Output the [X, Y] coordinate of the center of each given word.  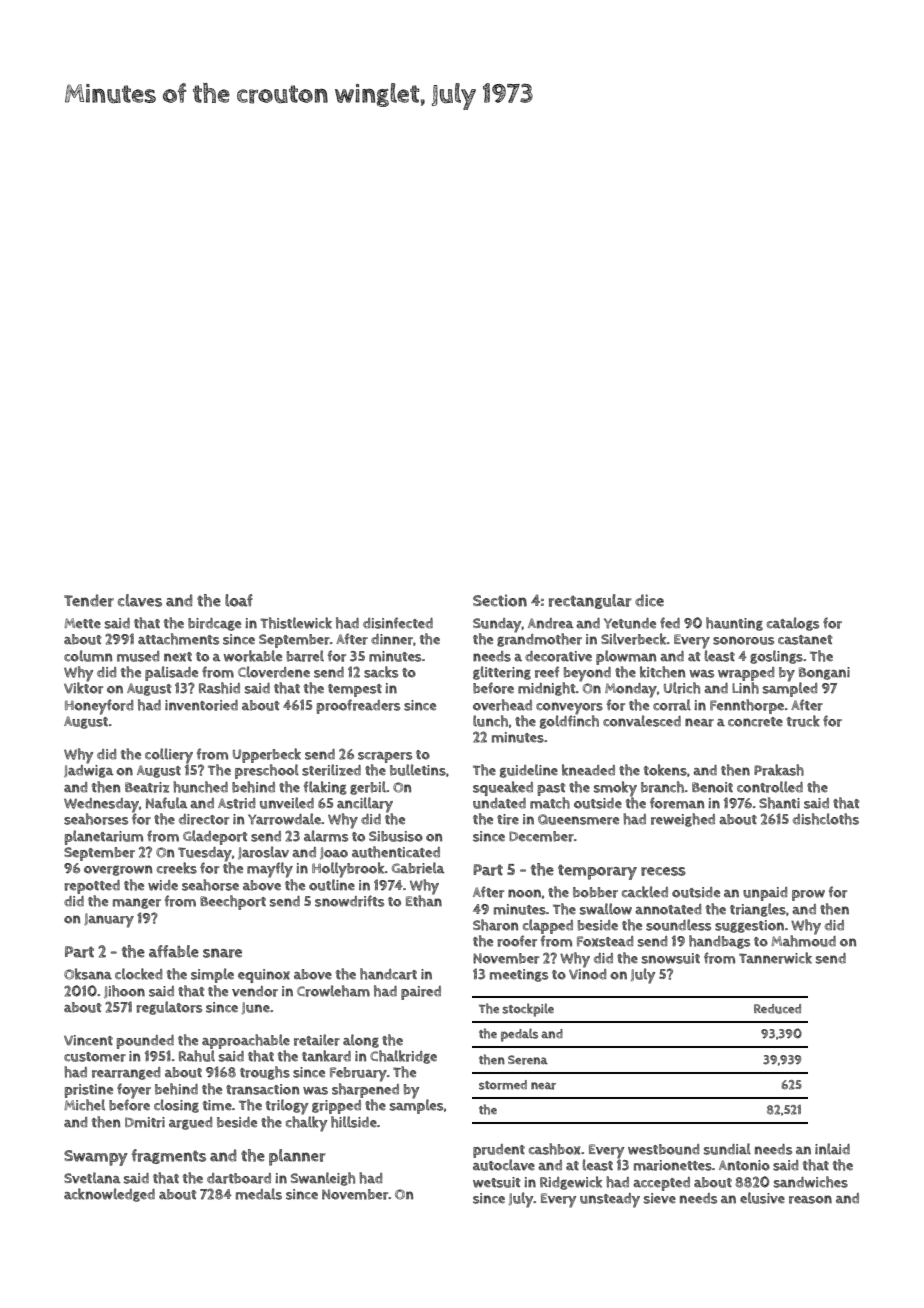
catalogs [793, 624]
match [550, 803]
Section [500, 600]
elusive [762, 1198]
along [361, 1041]
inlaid [832, 1149]
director [204, 819]
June [256, 1008]
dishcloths [826, 819]
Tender [89, 600]
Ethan [424, 901]
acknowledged [109, 1195]
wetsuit [497, 1182]
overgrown [118, 870]
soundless [678, 925]
